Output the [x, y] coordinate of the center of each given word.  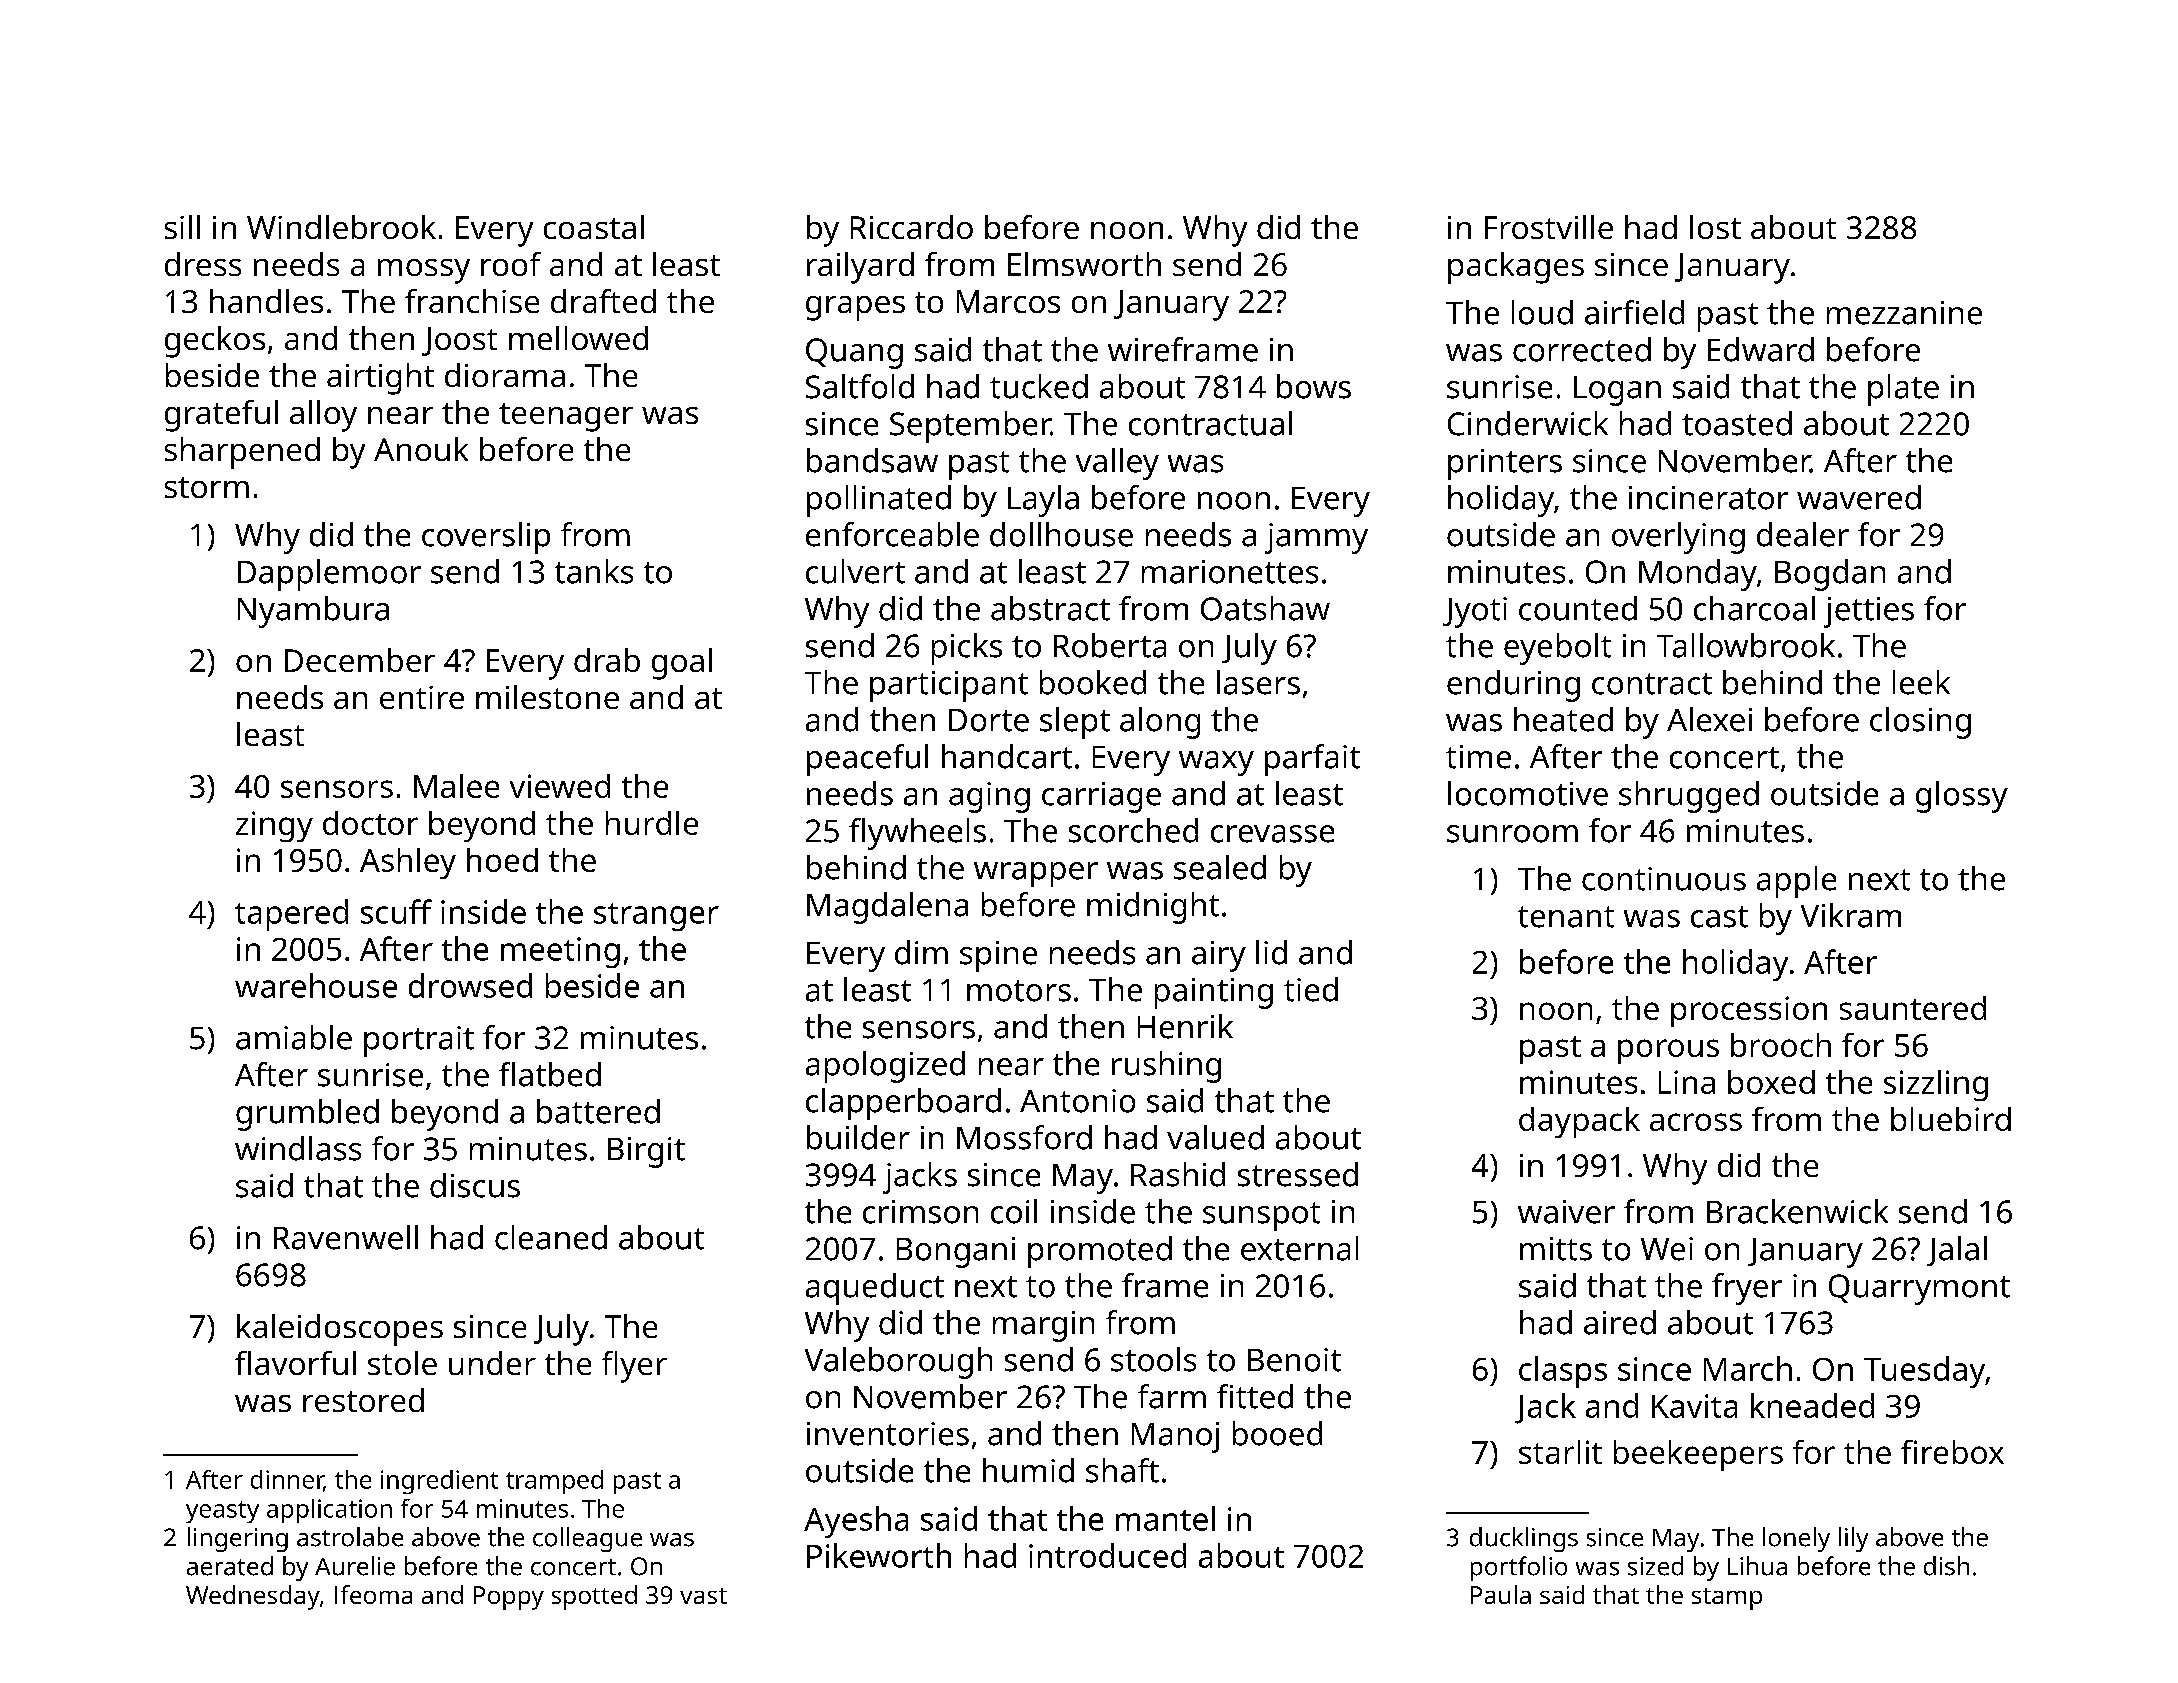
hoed [502, 860]
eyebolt [1557, 649]
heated [1563, 719]
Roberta [1110, 645]
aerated [230, 1566]
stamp [1727, 1599]
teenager [566, 417]
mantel [1165, 1518]
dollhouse [1061, 534]
